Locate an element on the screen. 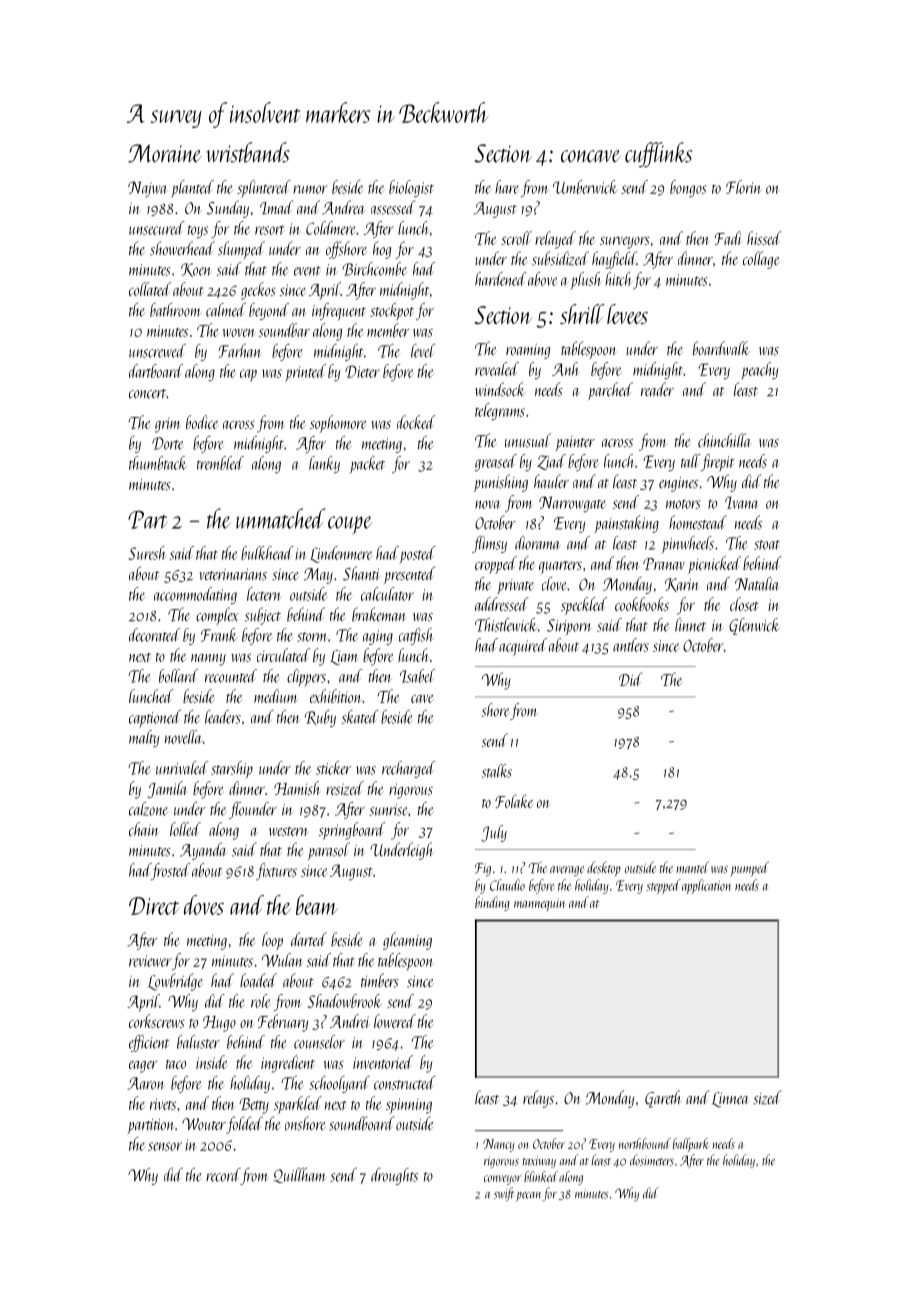  Moraine is located at coordinates (165, 153).
